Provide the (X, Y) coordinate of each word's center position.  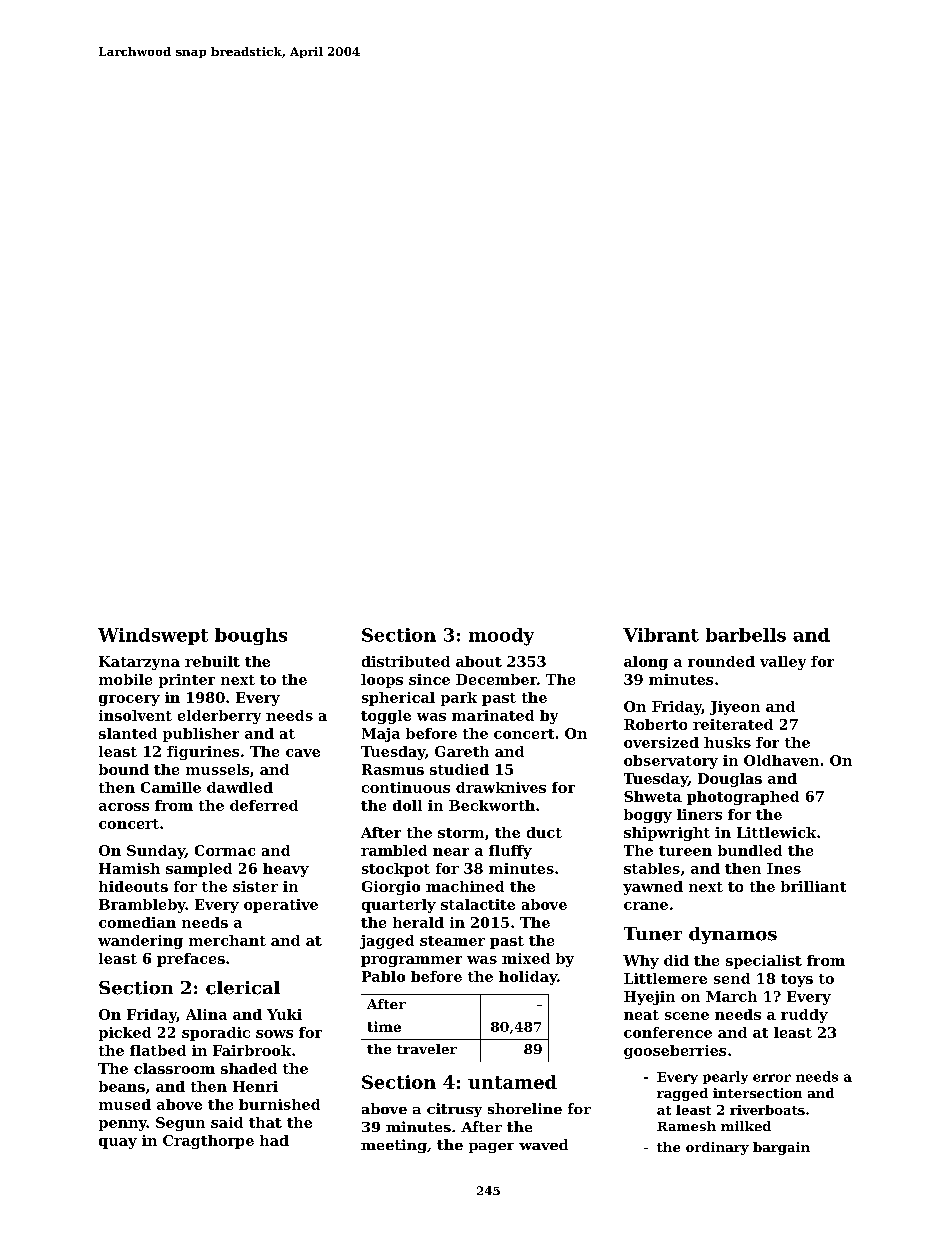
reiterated (733, 724)
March (731, 996)
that (265, 1122)
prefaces (191, 960)
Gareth (462, 751)
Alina (206, 1014)
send (732, 978)
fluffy (510, 852)
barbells (746, 635)
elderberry (219, 717)
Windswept (153, 636)
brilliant (813, 886)
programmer (411, 961)
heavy (286, 870)
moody (501, 637)
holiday (528, 978)
